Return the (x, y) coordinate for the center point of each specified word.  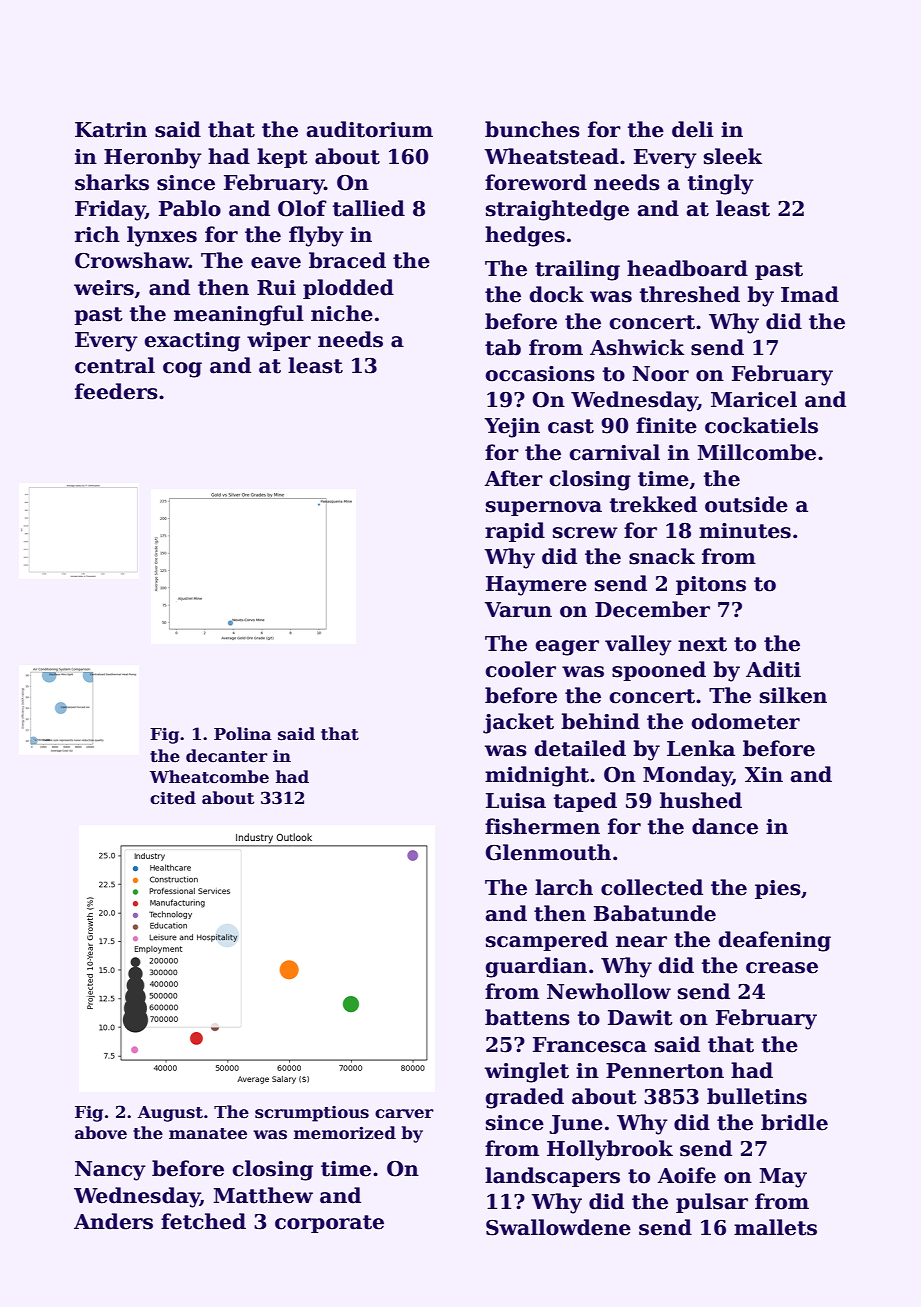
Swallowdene (558, 1227)
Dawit (640, 1018)
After (513, 478)
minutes (745, 531)
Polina (243, 733)
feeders (116, 391)
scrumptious (312, 1114)
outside (746, 504)
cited (173, 798)
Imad (810, 294)
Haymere (536, 586)
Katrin (111, 130)
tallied (369, 208)
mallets (775, 1227)
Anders (113, 1221)
